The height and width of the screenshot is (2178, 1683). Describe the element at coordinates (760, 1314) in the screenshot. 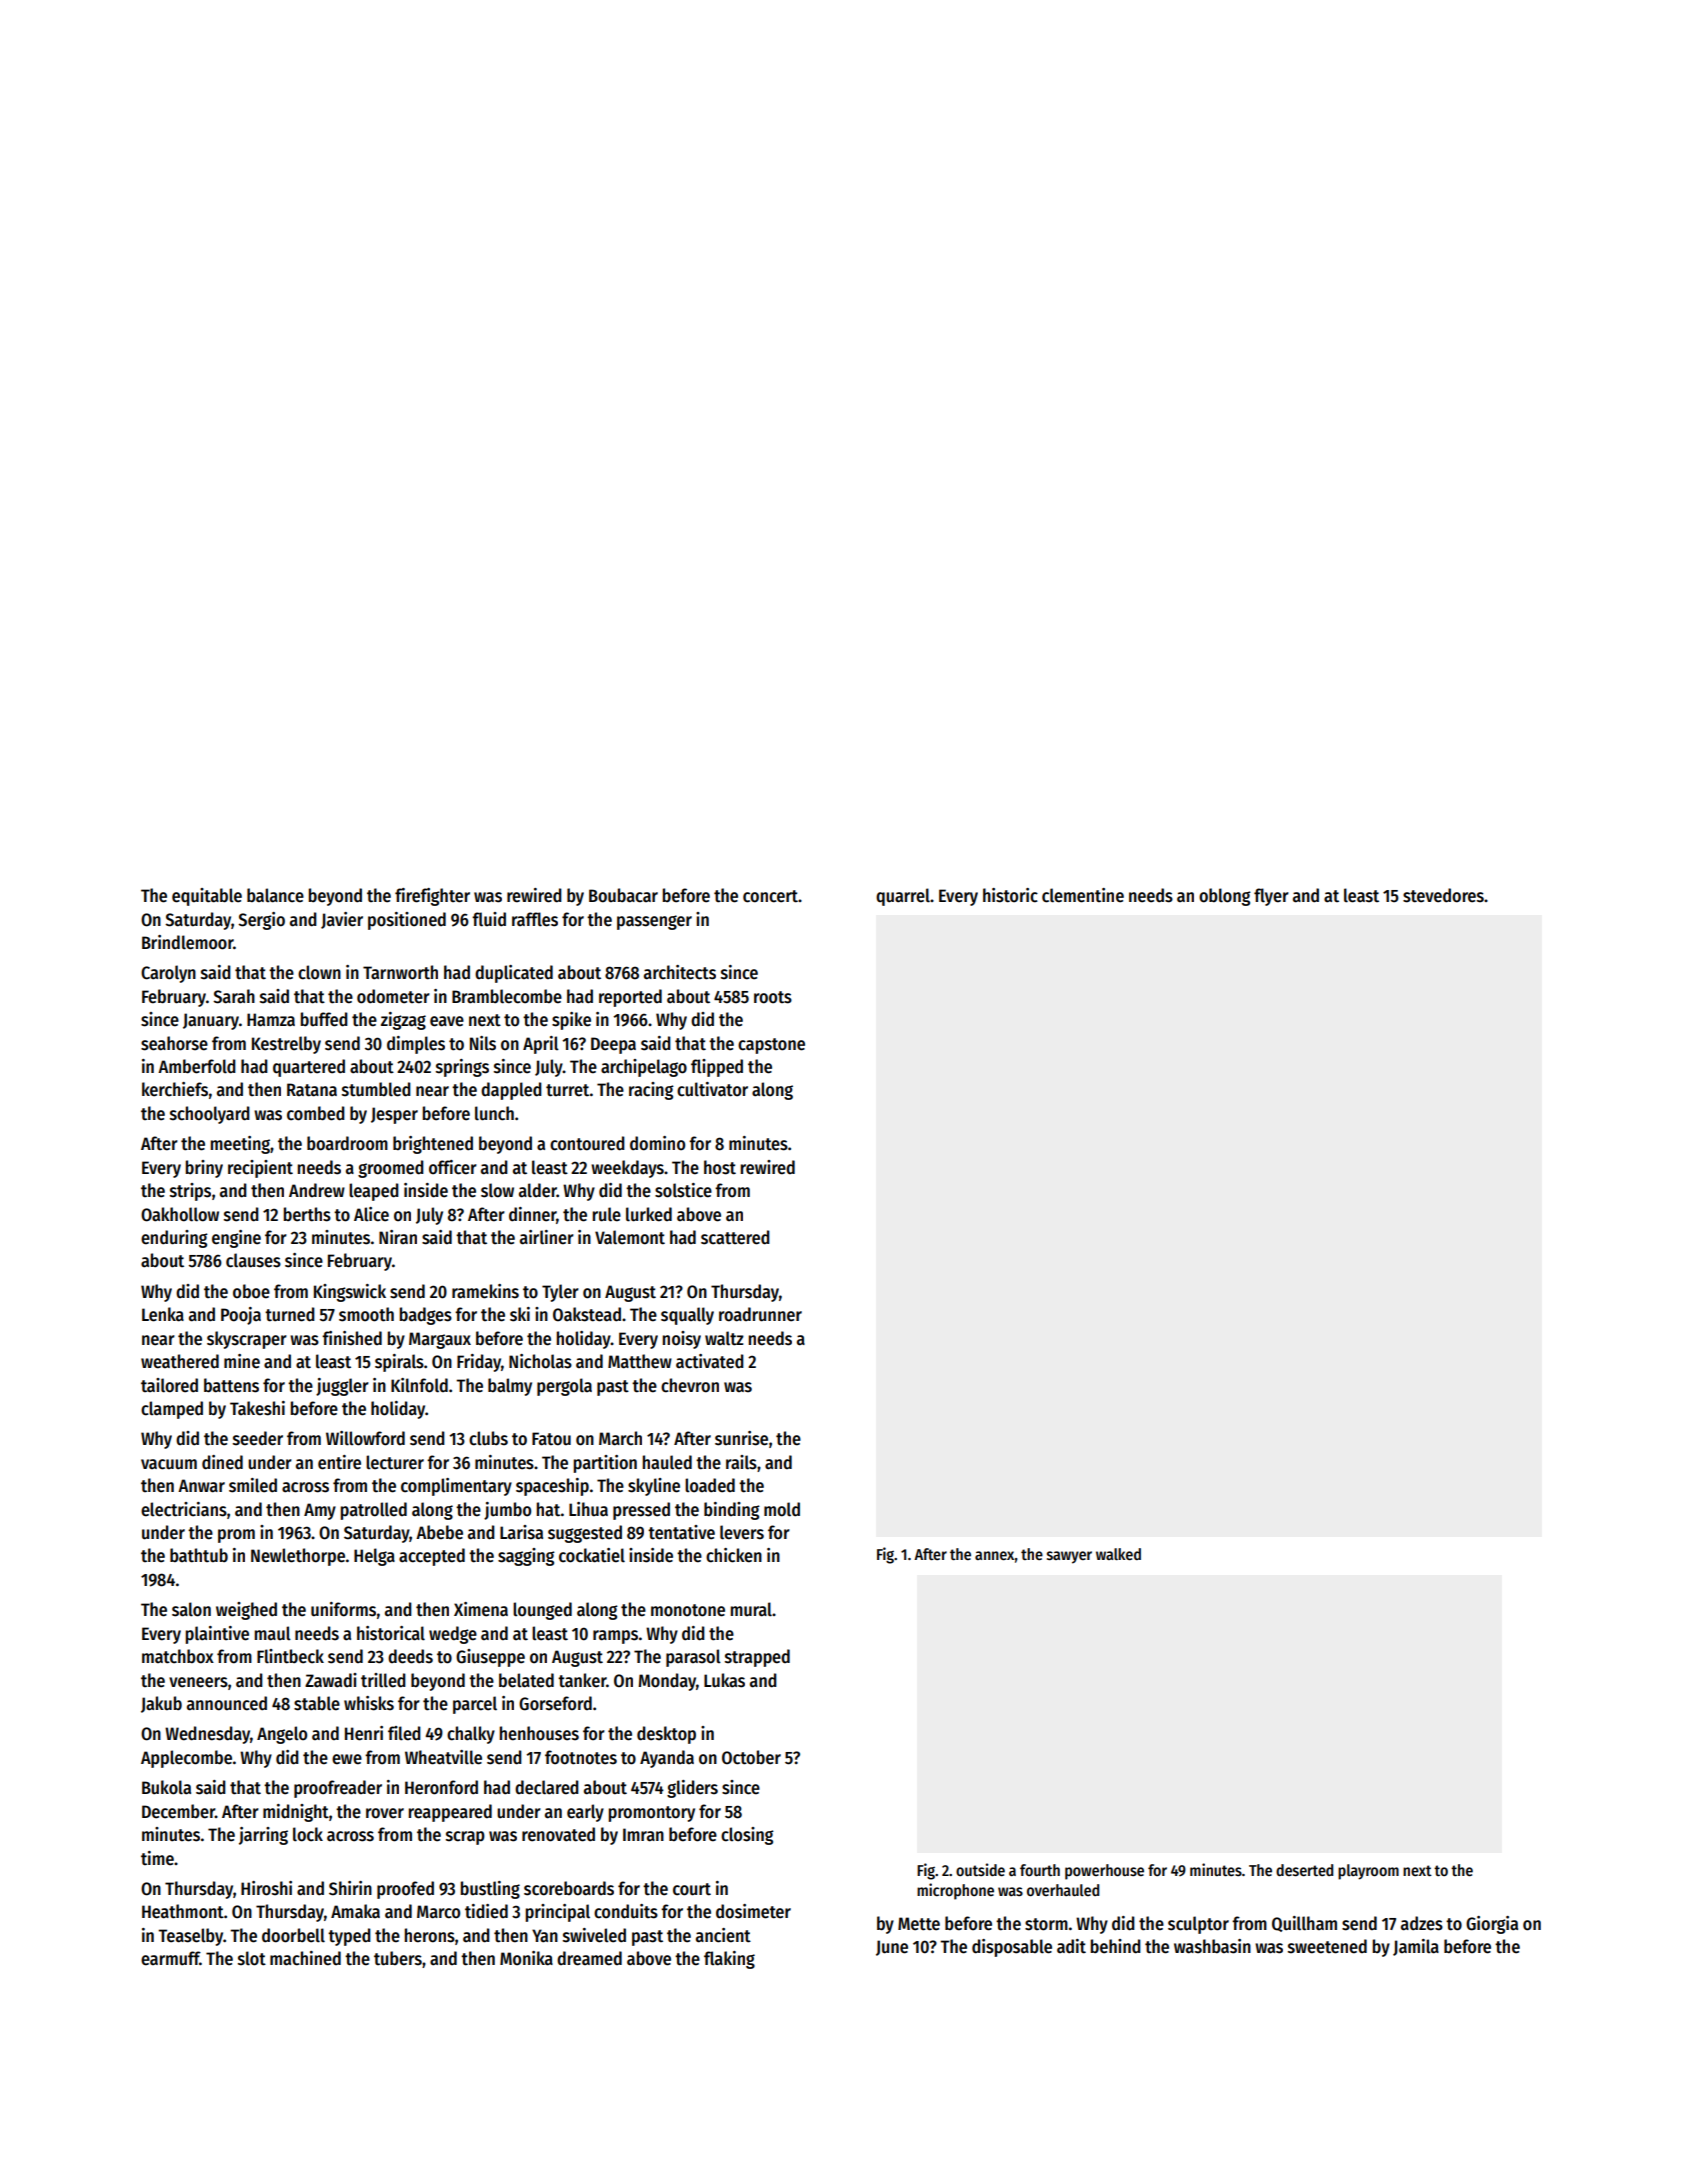

I see `roadrunner` at that location.
